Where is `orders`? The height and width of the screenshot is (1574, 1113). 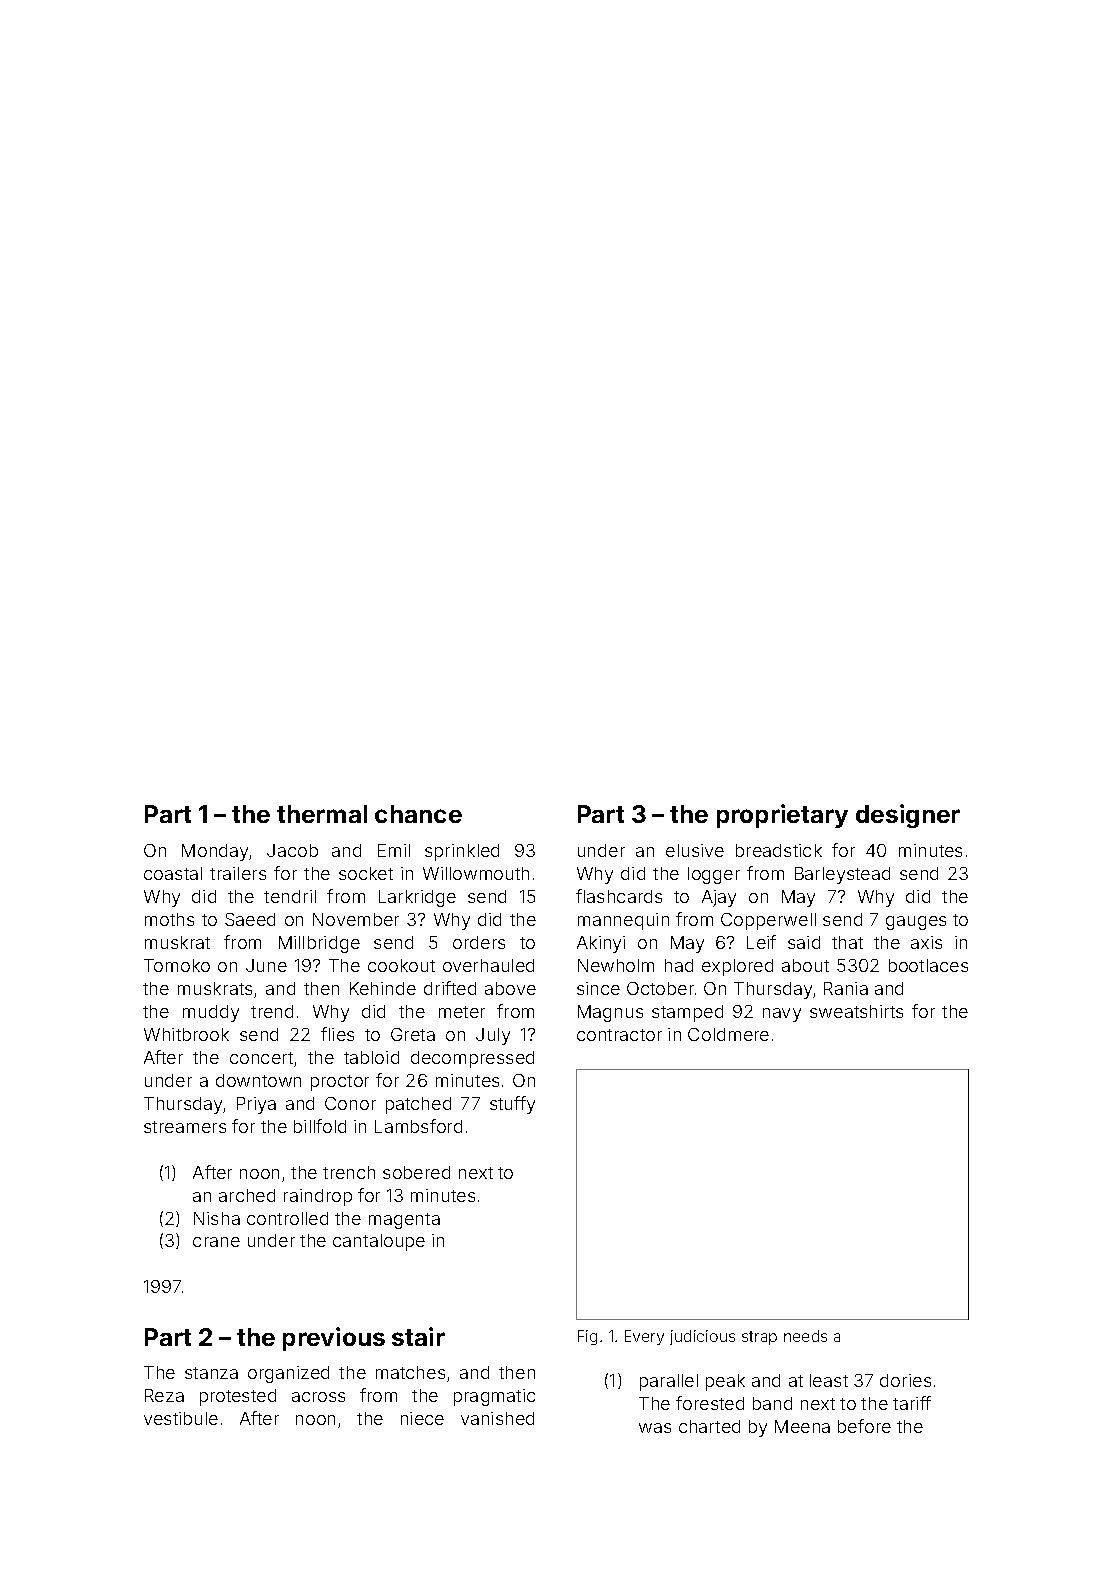
orders is located at coordinates (479, 942).
